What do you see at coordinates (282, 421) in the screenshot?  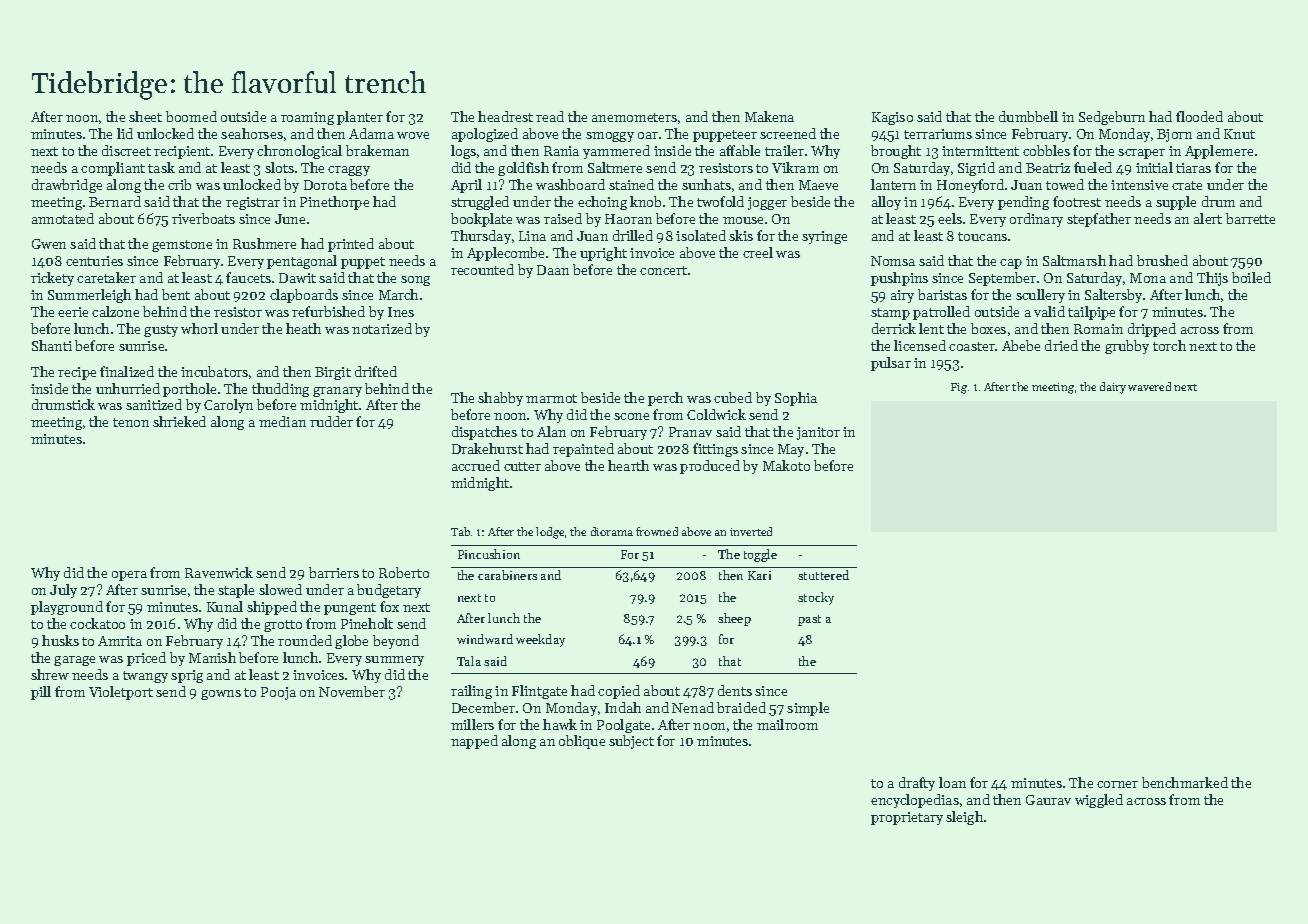 I see `median` at bounding box center [282, 421].
